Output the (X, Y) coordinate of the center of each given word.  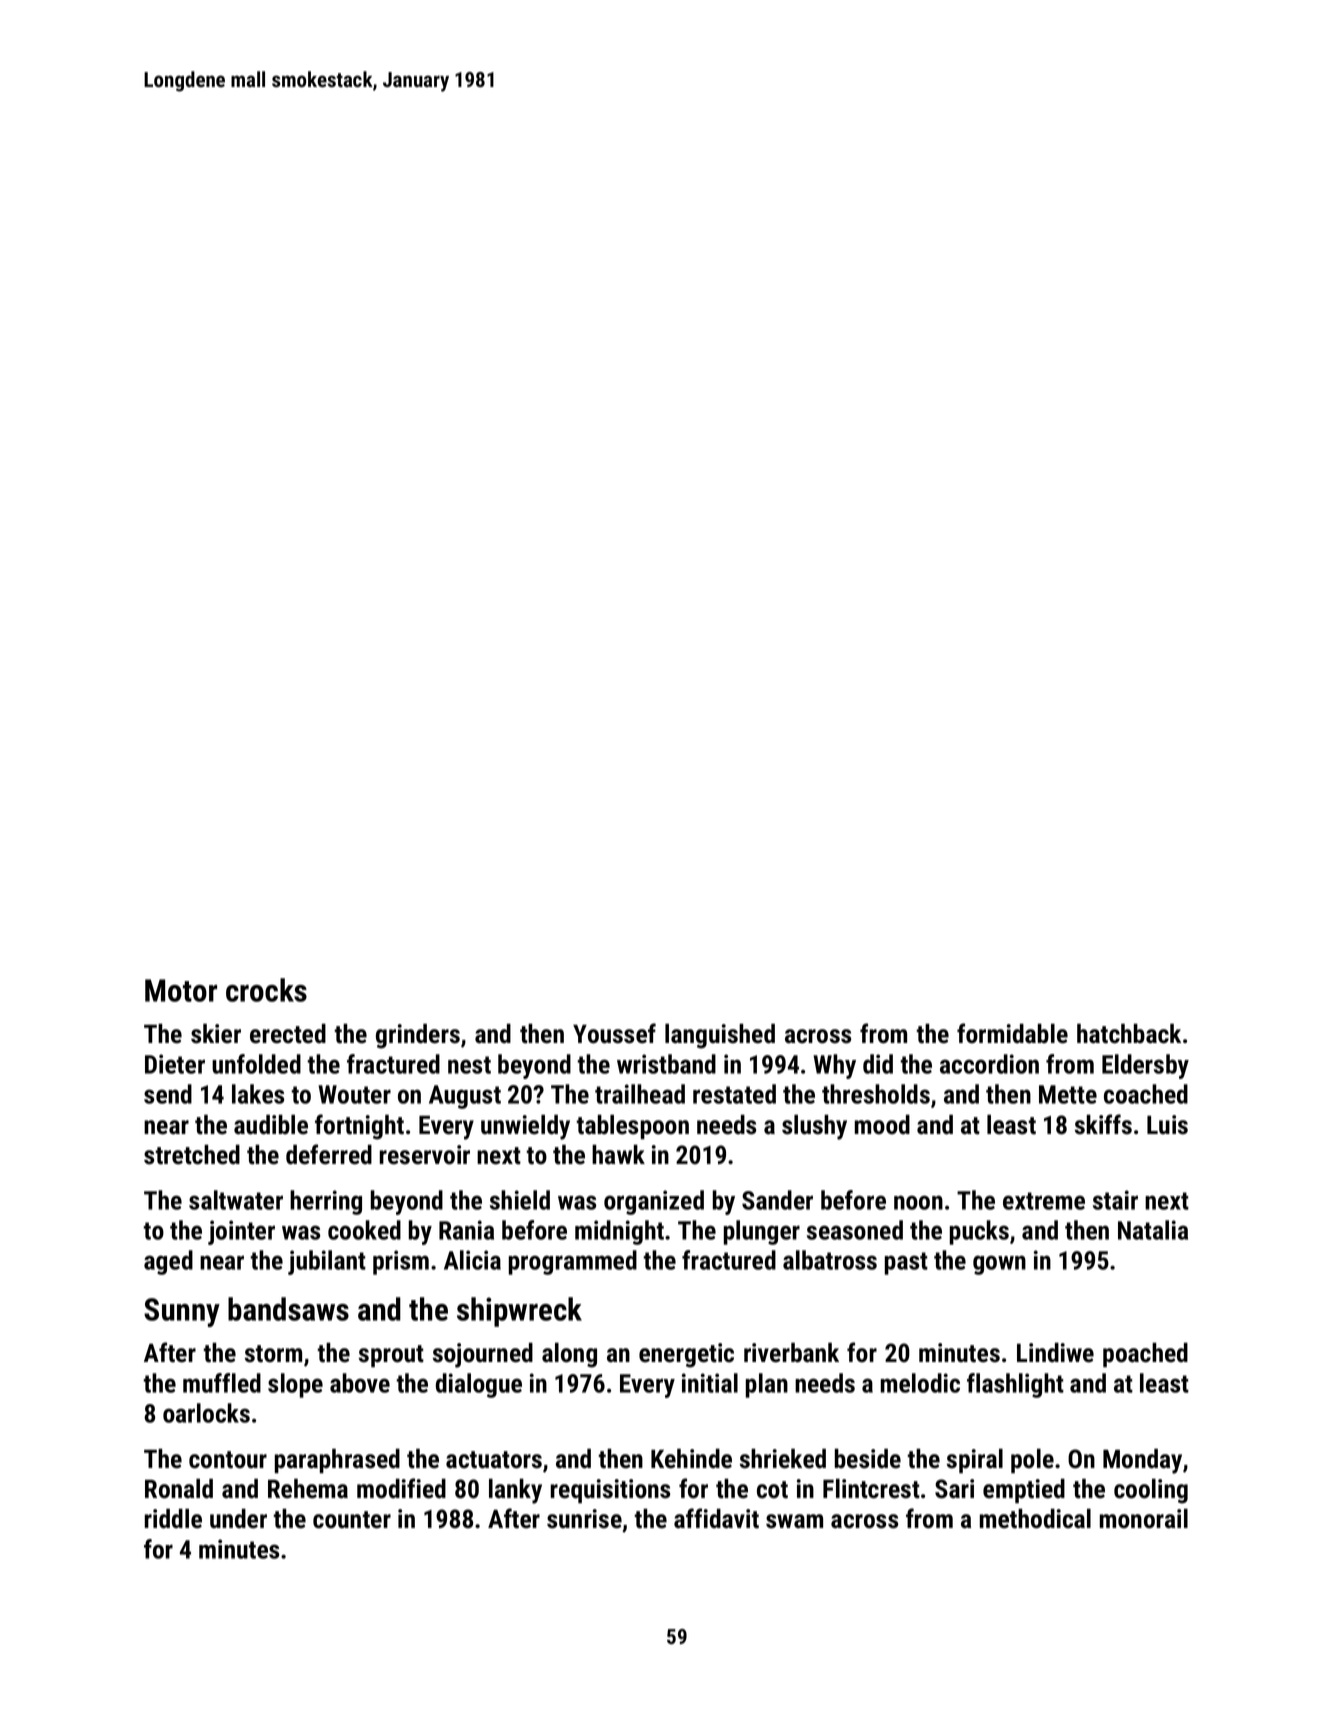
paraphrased (337, 1461)
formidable (1012, 1033)
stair (1115, 1200)
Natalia (1153, 1230)
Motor (181, 990)
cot (772, 1490)
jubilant (327, 1262)
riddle (173, 1519)
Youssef (614, 1033)
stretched (192, 1155)
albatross (830, 1260)
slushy (814, 1127)
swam (794, 1521)
